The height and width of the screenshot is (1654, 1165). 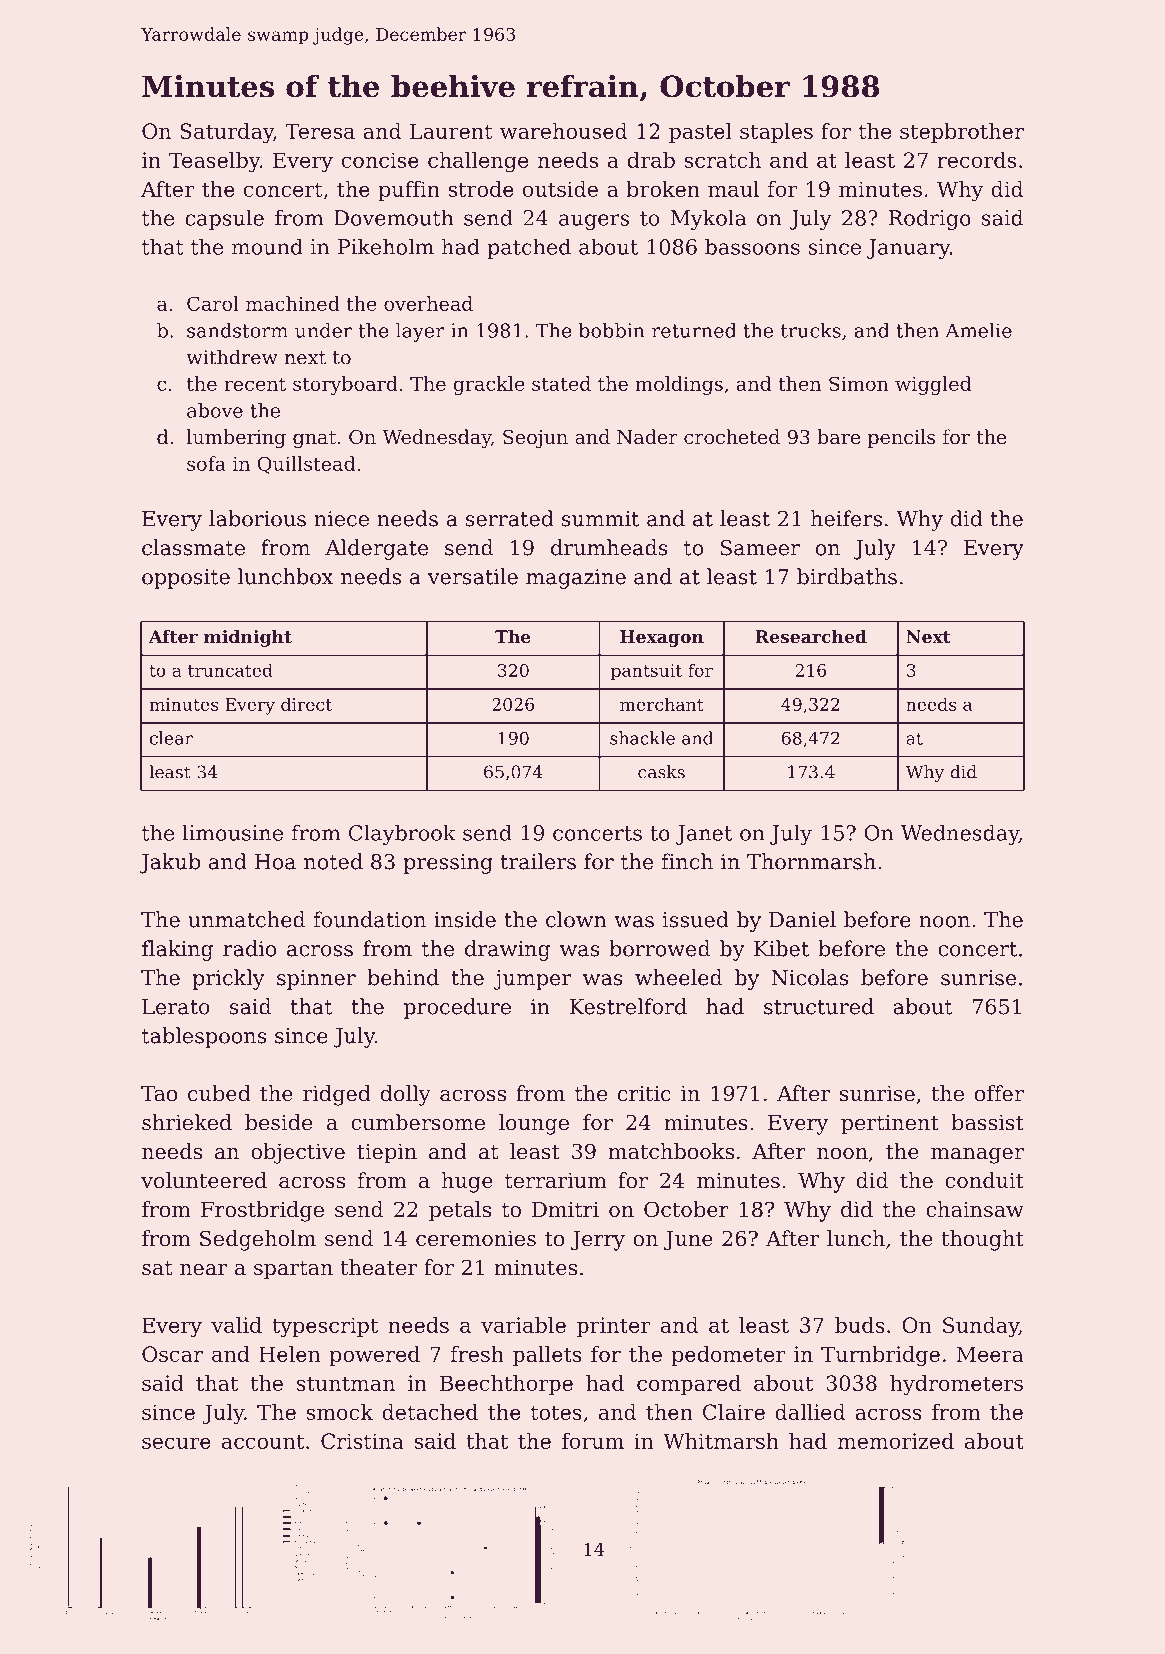 I want to click on forum, so click(x=593, y=1441).
